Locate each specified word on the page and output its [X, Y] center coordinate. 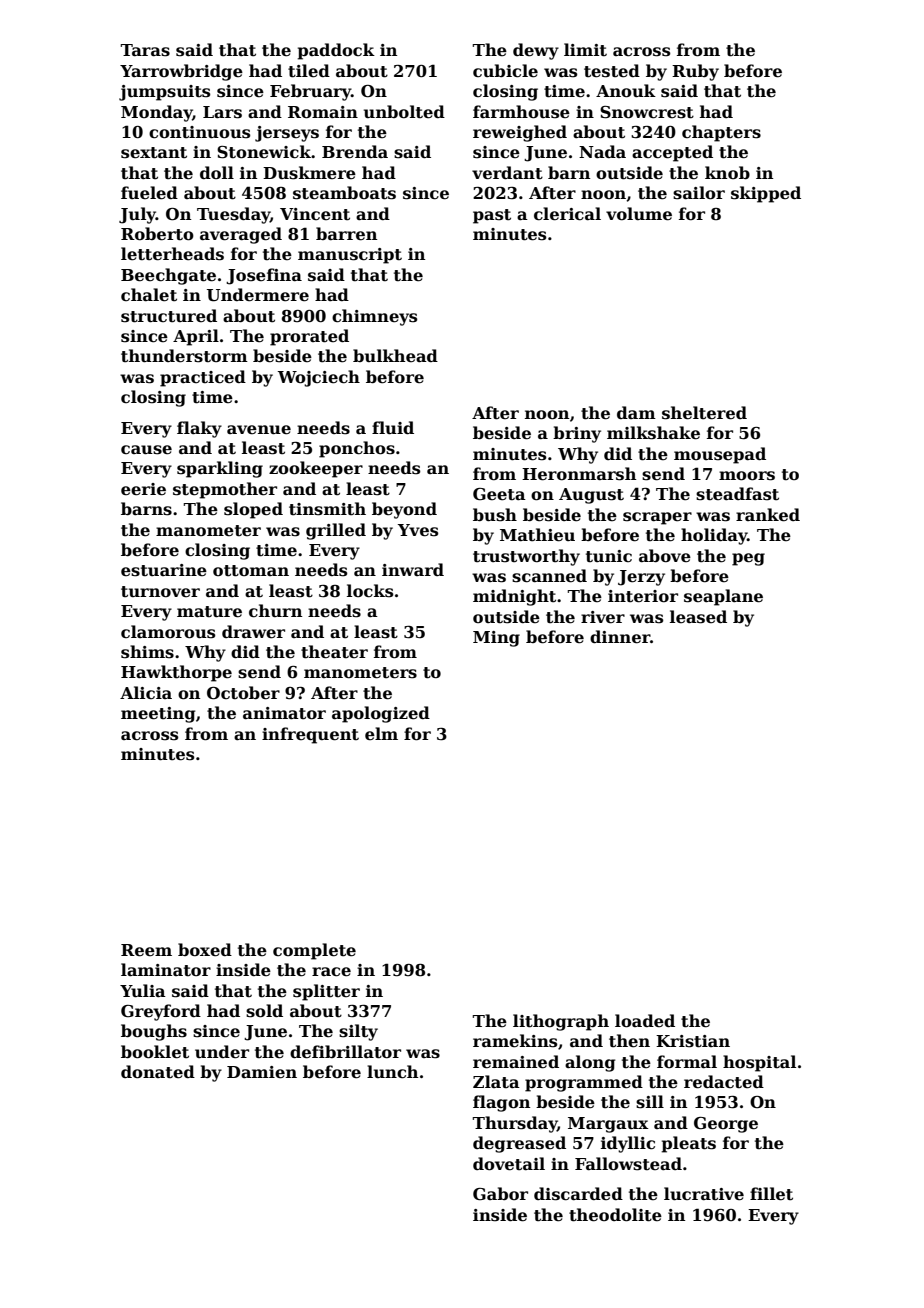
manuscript [350, 256]
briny [577, 434]
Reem [146, 950]
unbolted [404, 112]
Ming [496, 639]
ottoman [251, 571]
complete [314, 951]
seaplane [723, 597]
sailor [699, 193]
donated [158, 1072]
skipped [766, 194]
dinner [620, 637]
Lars [222, 112]
